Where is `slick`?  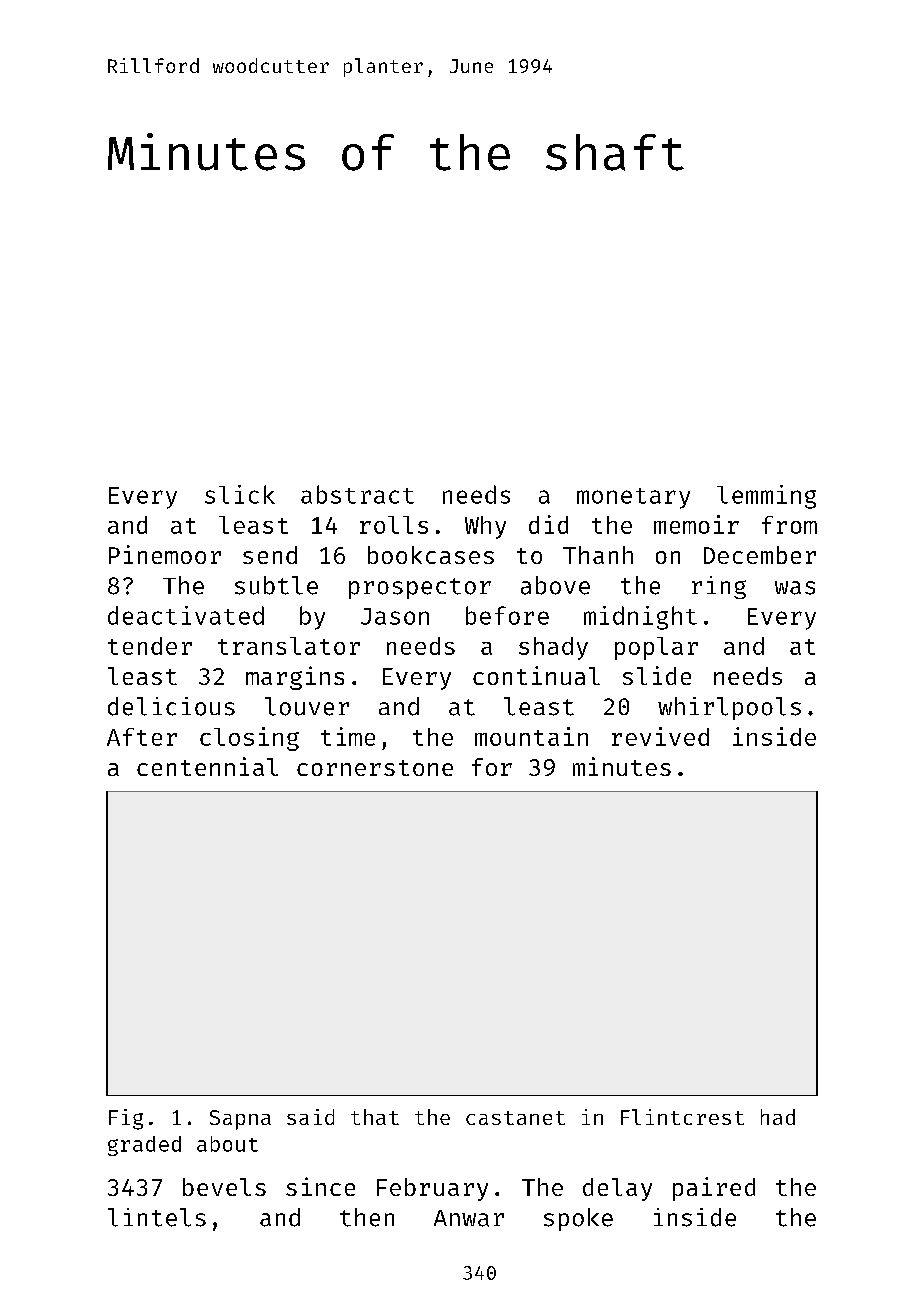 slick is located at coordinates (240, 494).
